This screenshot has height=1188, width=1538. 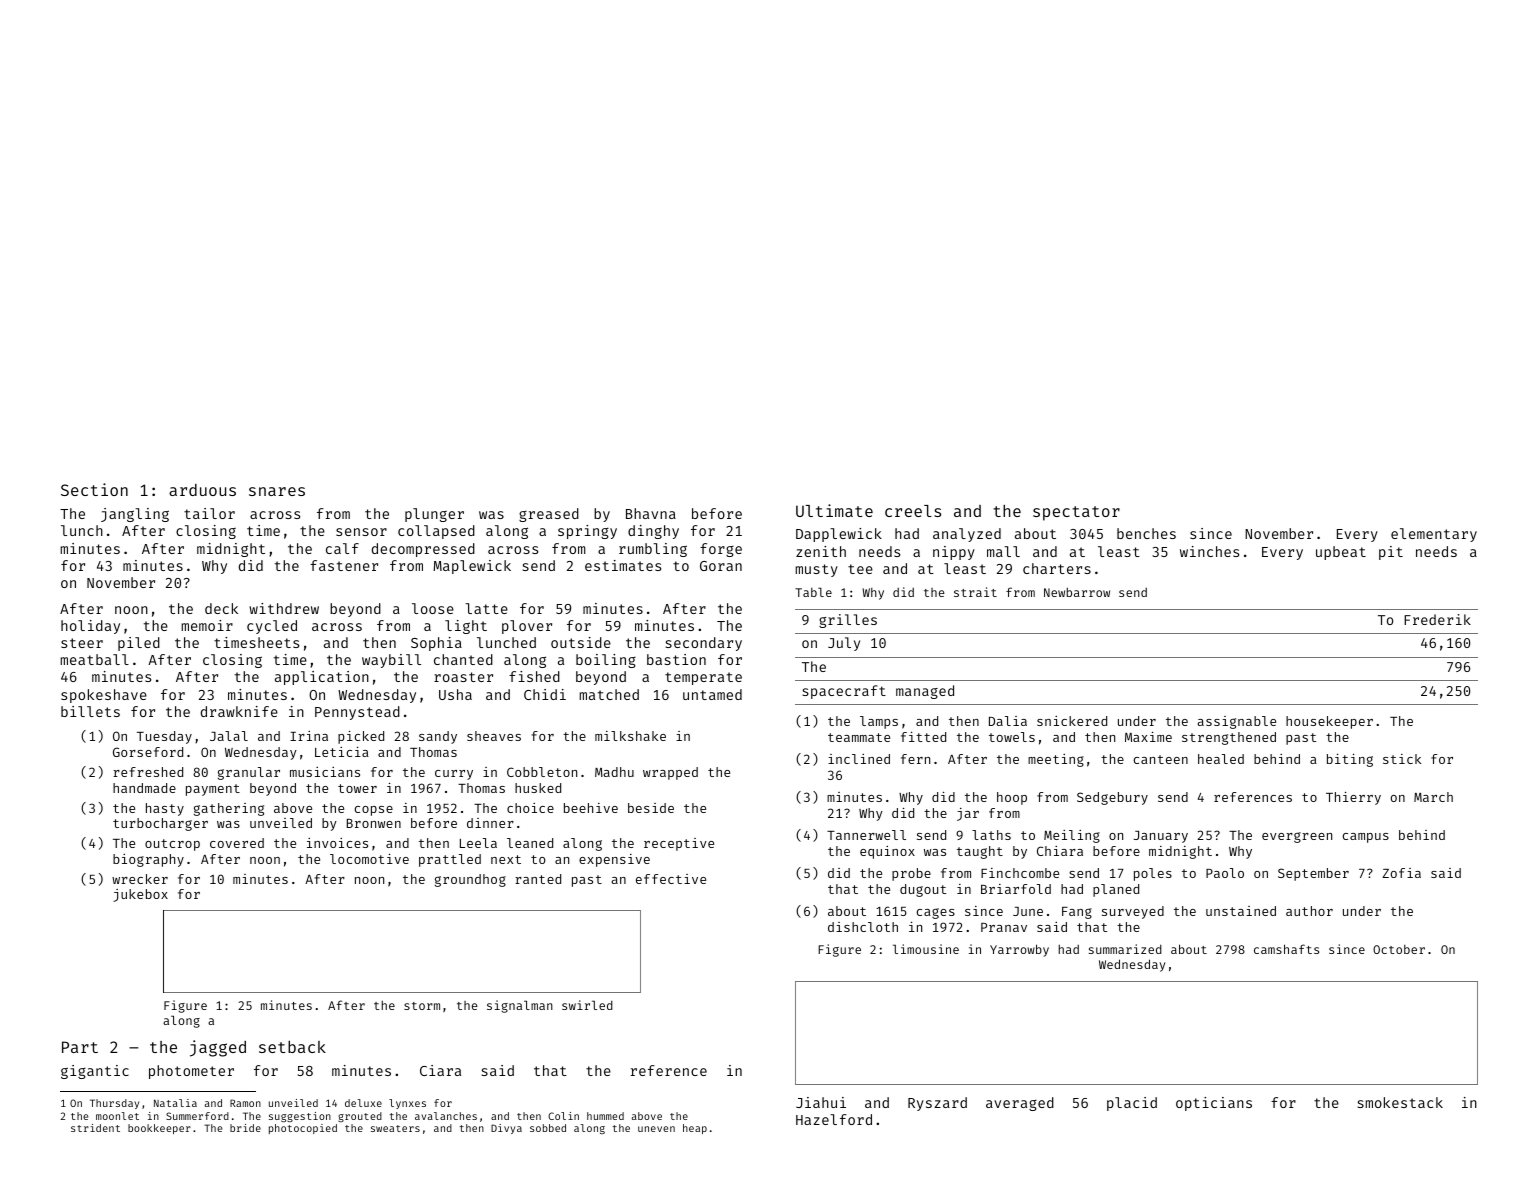 What do you see at coordinates (202, 490) in the screenshot?
I see `arduous` at bounding box center [202, 490].
